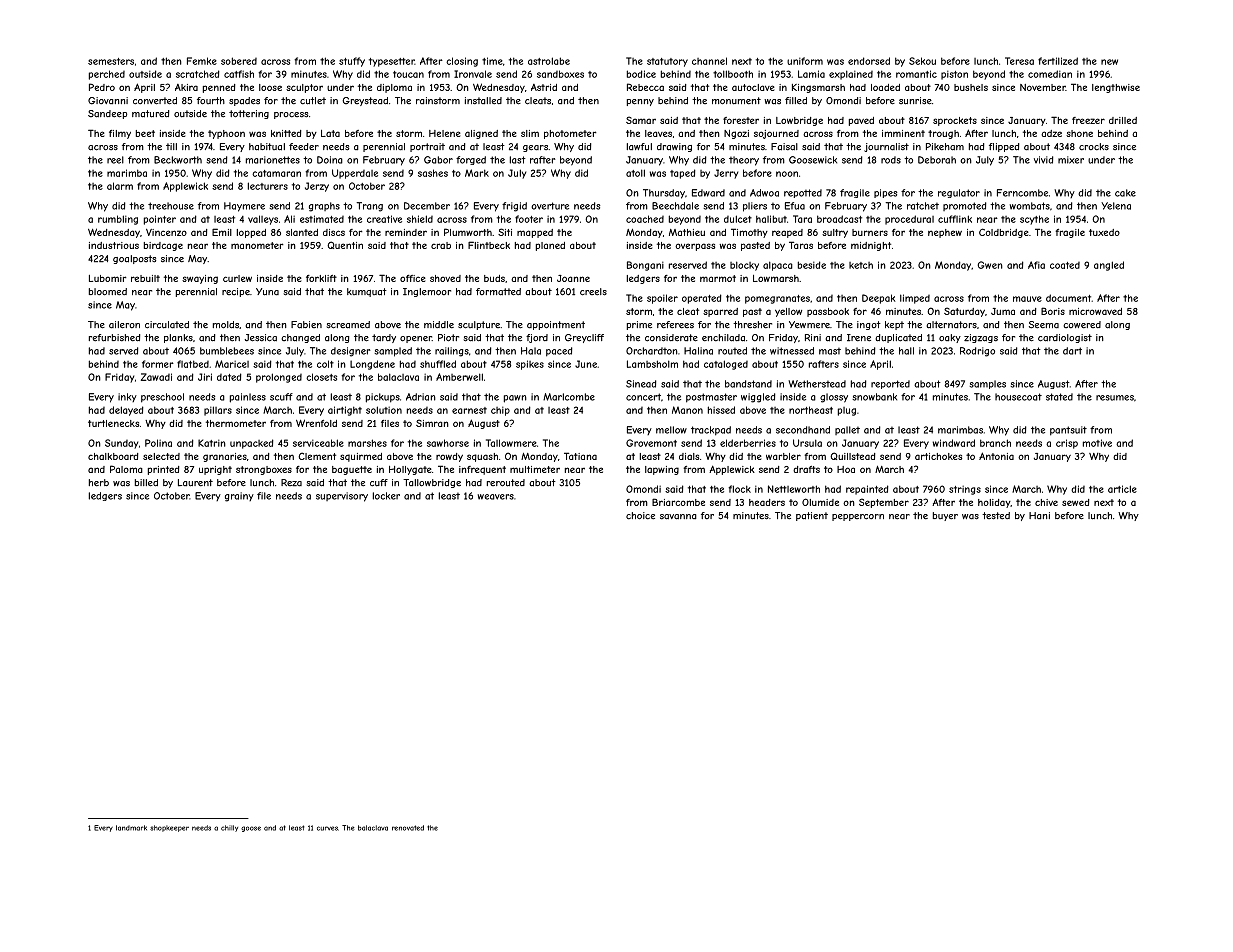 This screenshot has height=952, width=1233. What do you see at coordinates (321, 377) in the screenshot?
I see `closets` at bounding box center [321, 377].
